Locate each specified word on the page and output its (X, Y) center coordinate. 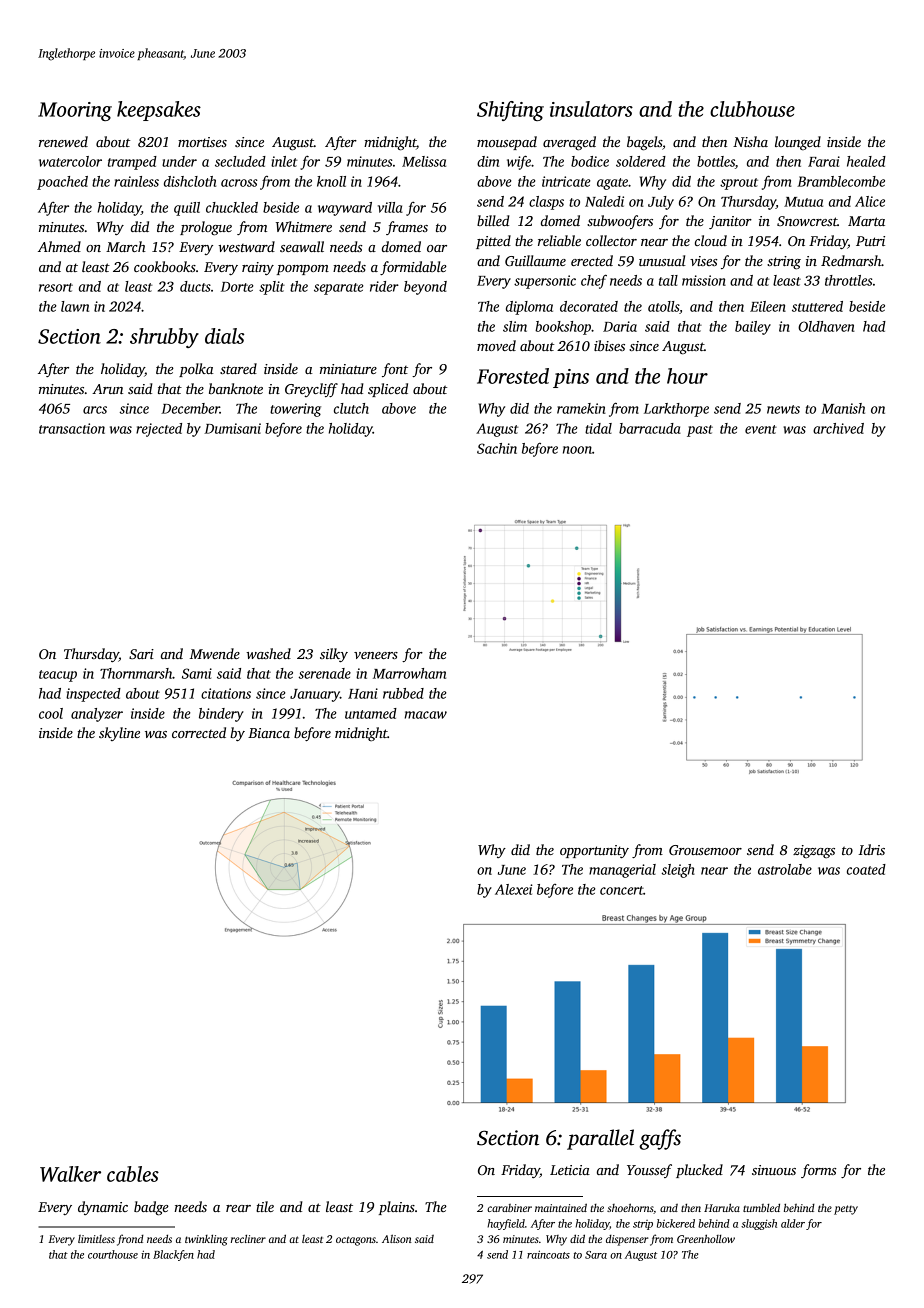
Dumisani (232, 428)
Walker (70, 1174)
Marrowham (409, 673)
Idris (871, 849)
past (700, 431)
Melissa (424, 161)
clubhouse (752, 109)
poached (62, 183)
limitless (96, 1239)
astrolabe (785, 869)
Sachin (497, 448)
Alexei (514, 889)
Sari (141, 654)
